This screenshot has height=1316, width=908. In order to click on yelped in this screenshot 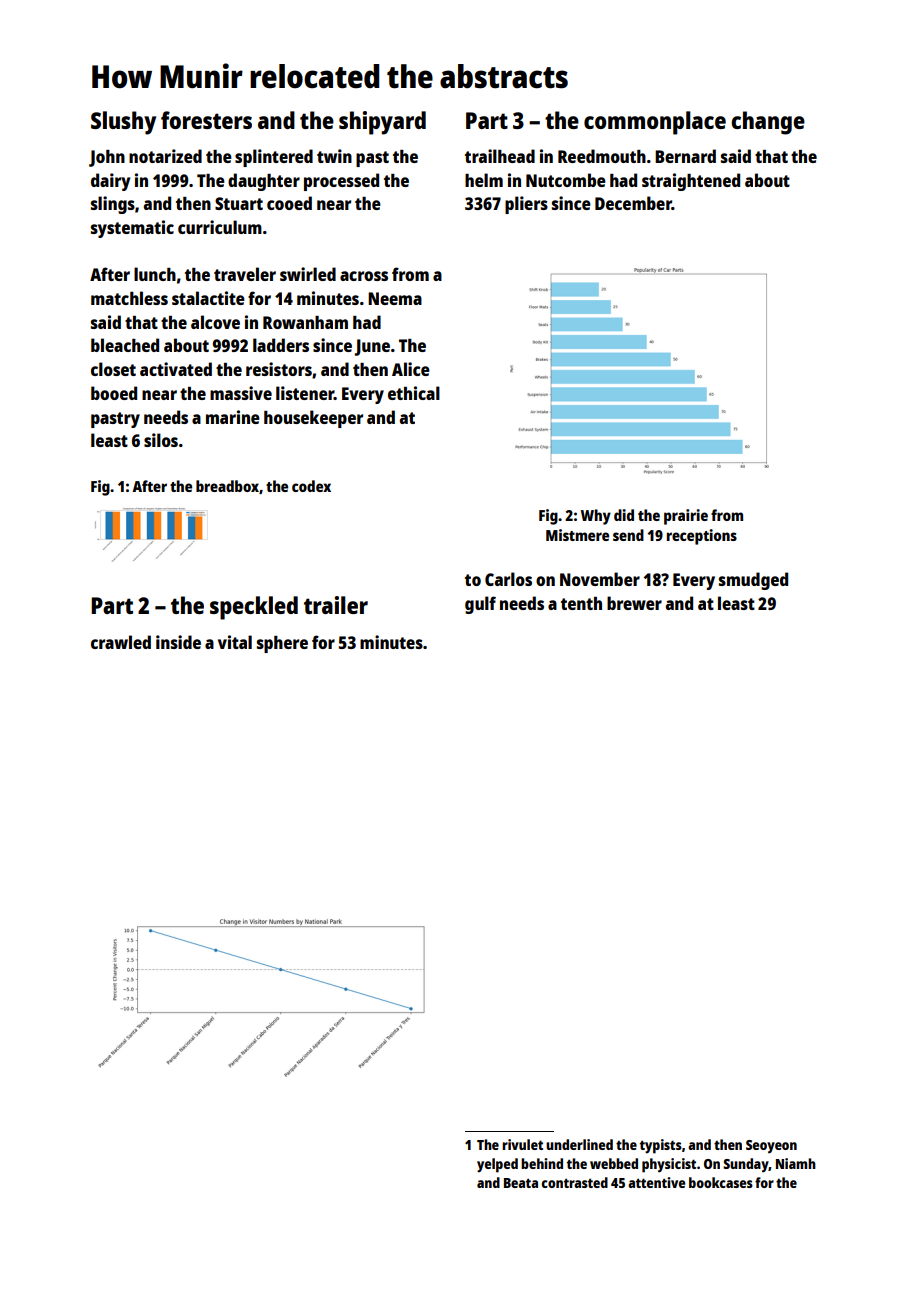, I will do `click(497, 1165)`.
